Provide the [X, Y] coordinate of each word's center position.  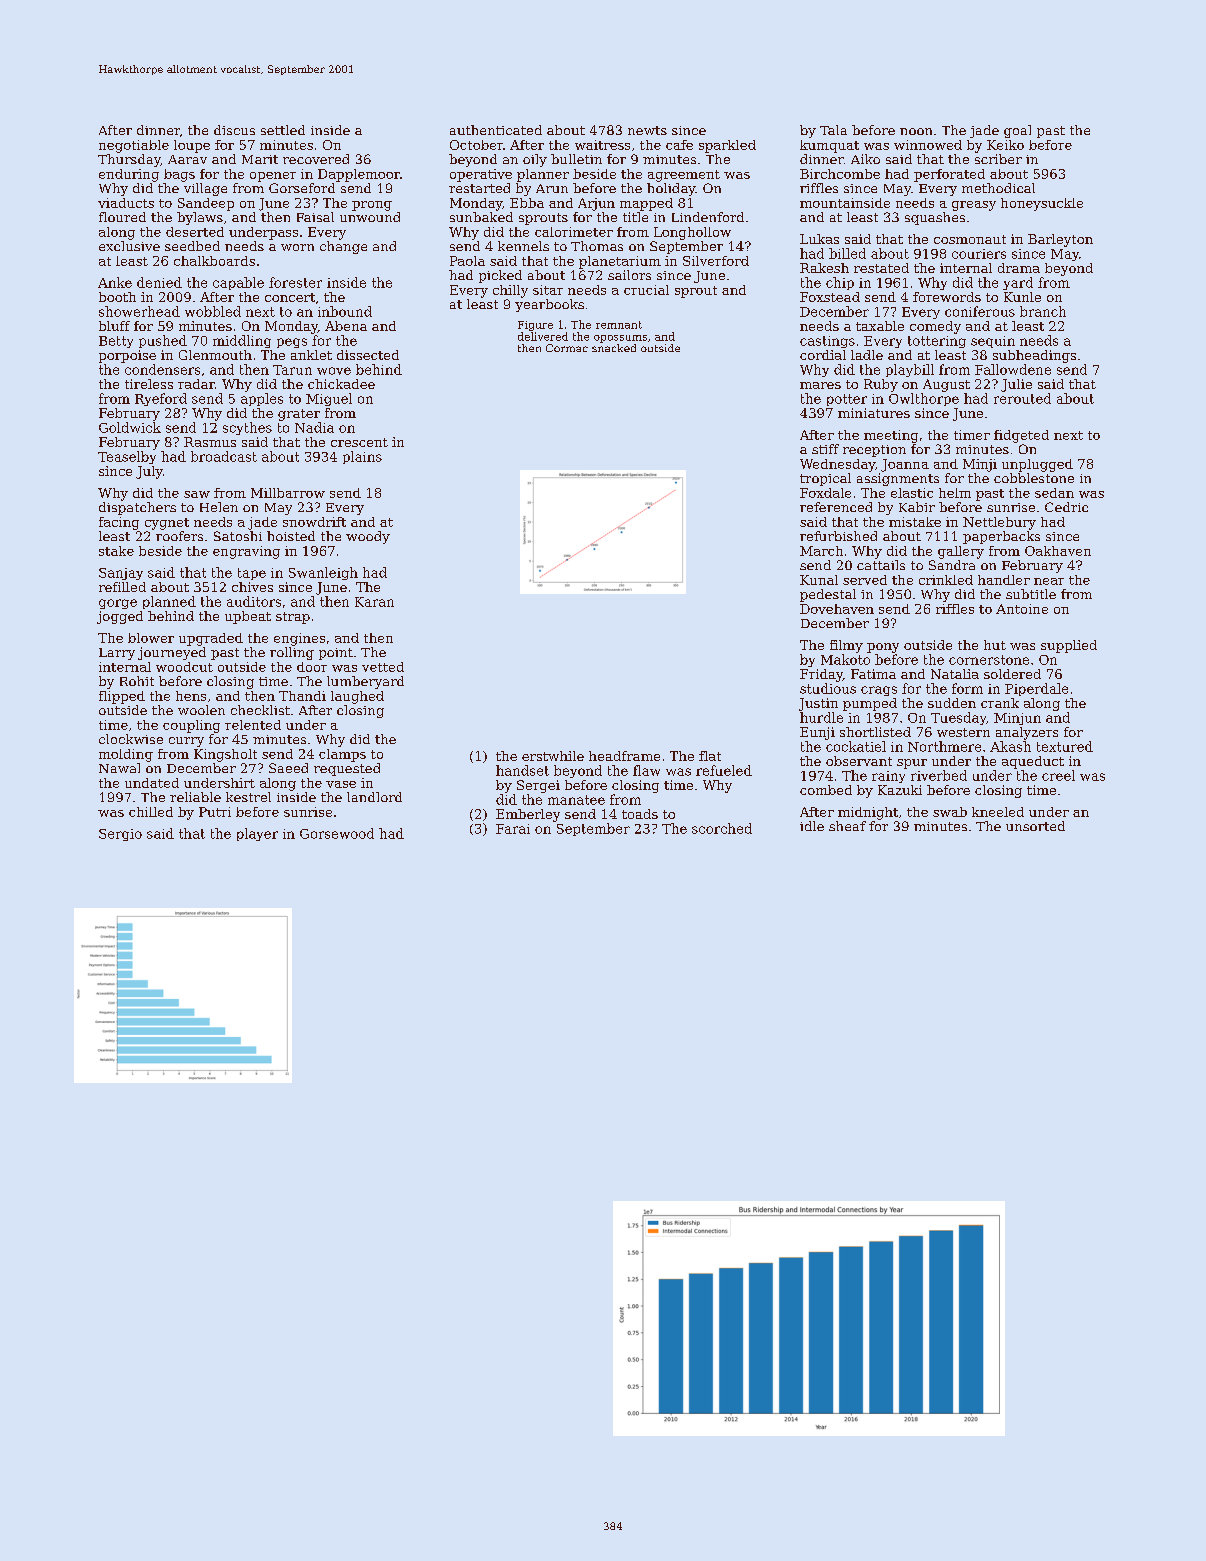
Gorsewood [337, 833]
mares [820, 385]
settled [283, 130]
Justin [818, 704]
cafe [679, 145]
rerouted [1022, 398]
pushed [163, 341]
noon [916, 131]
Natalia [955, 674]
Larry [117, 654]
